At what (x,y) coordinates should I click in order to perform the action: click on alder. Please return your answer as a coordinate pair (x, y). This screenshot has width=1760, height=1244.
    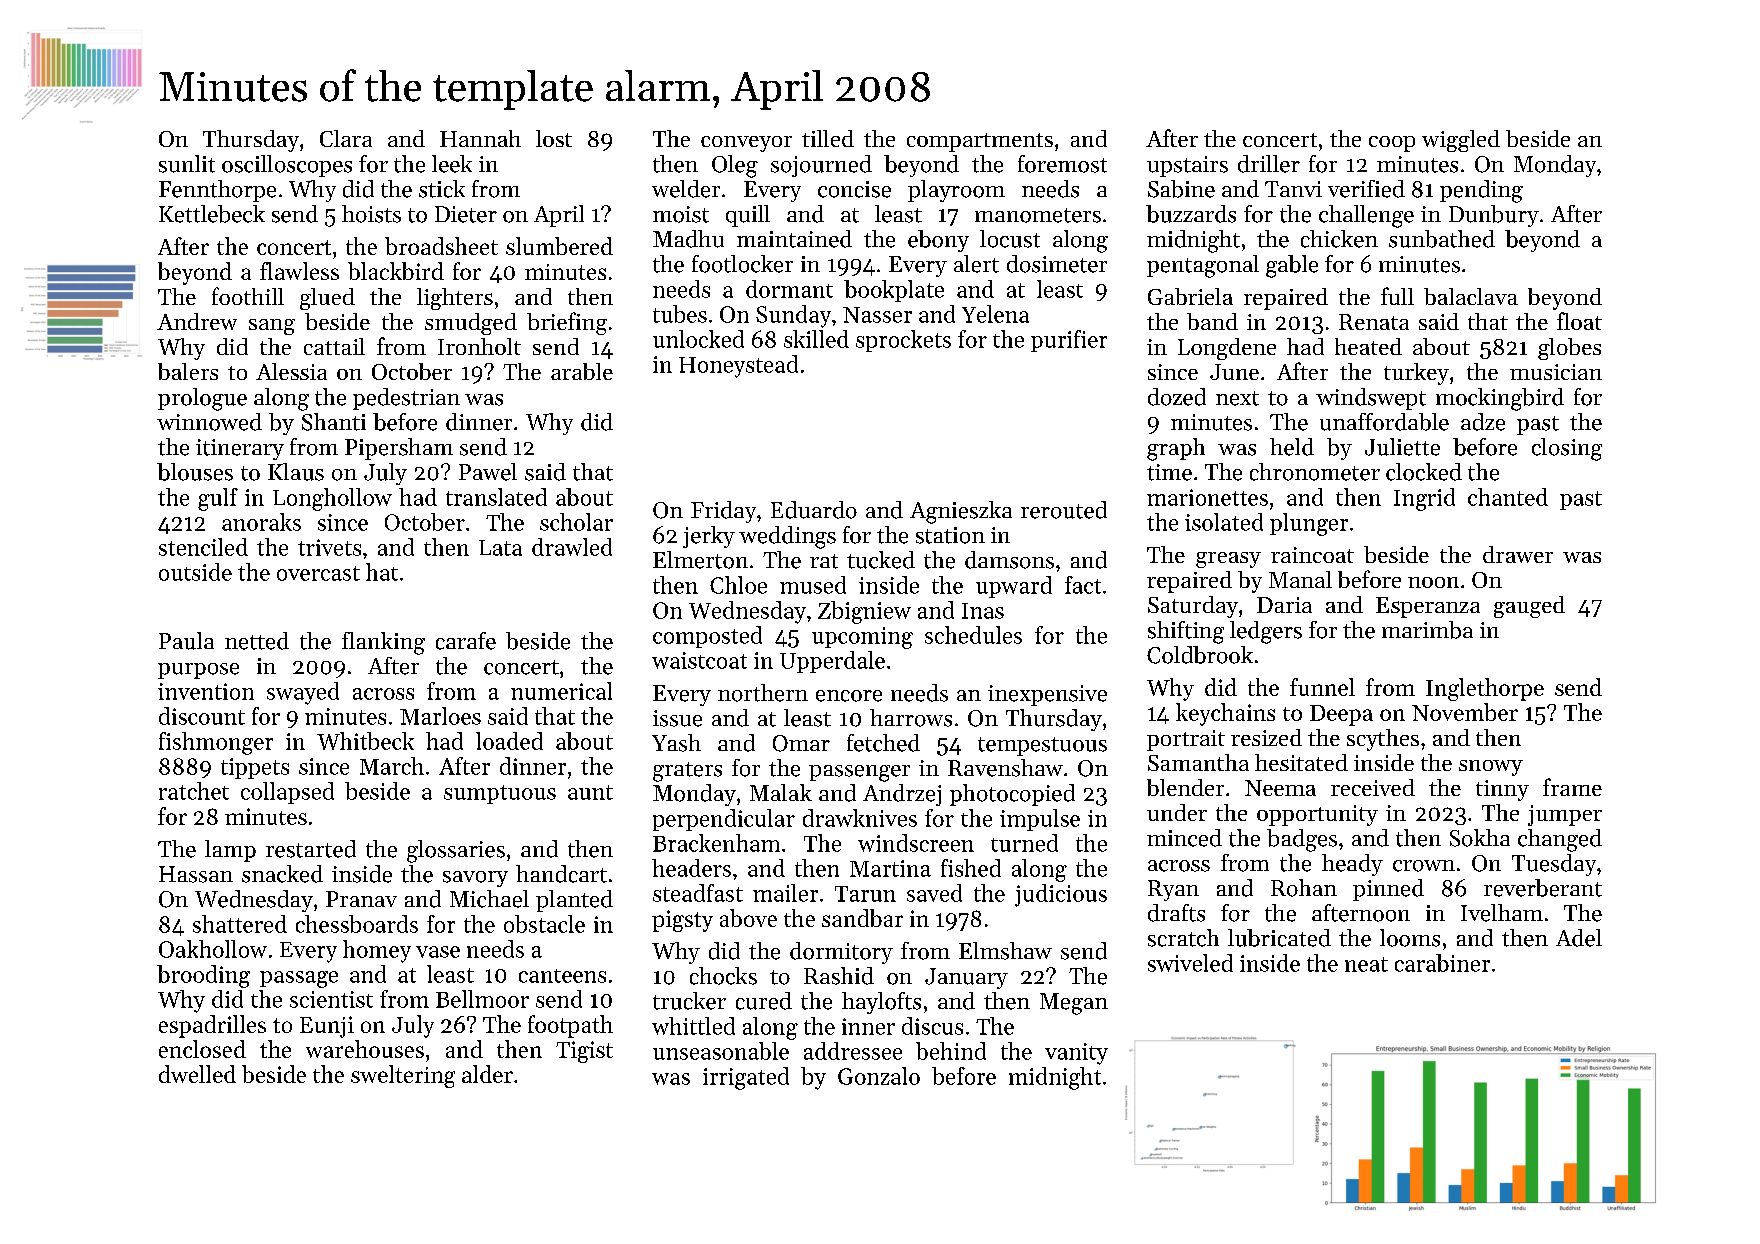
    Looking at the image, I should click on (487, 1074).
